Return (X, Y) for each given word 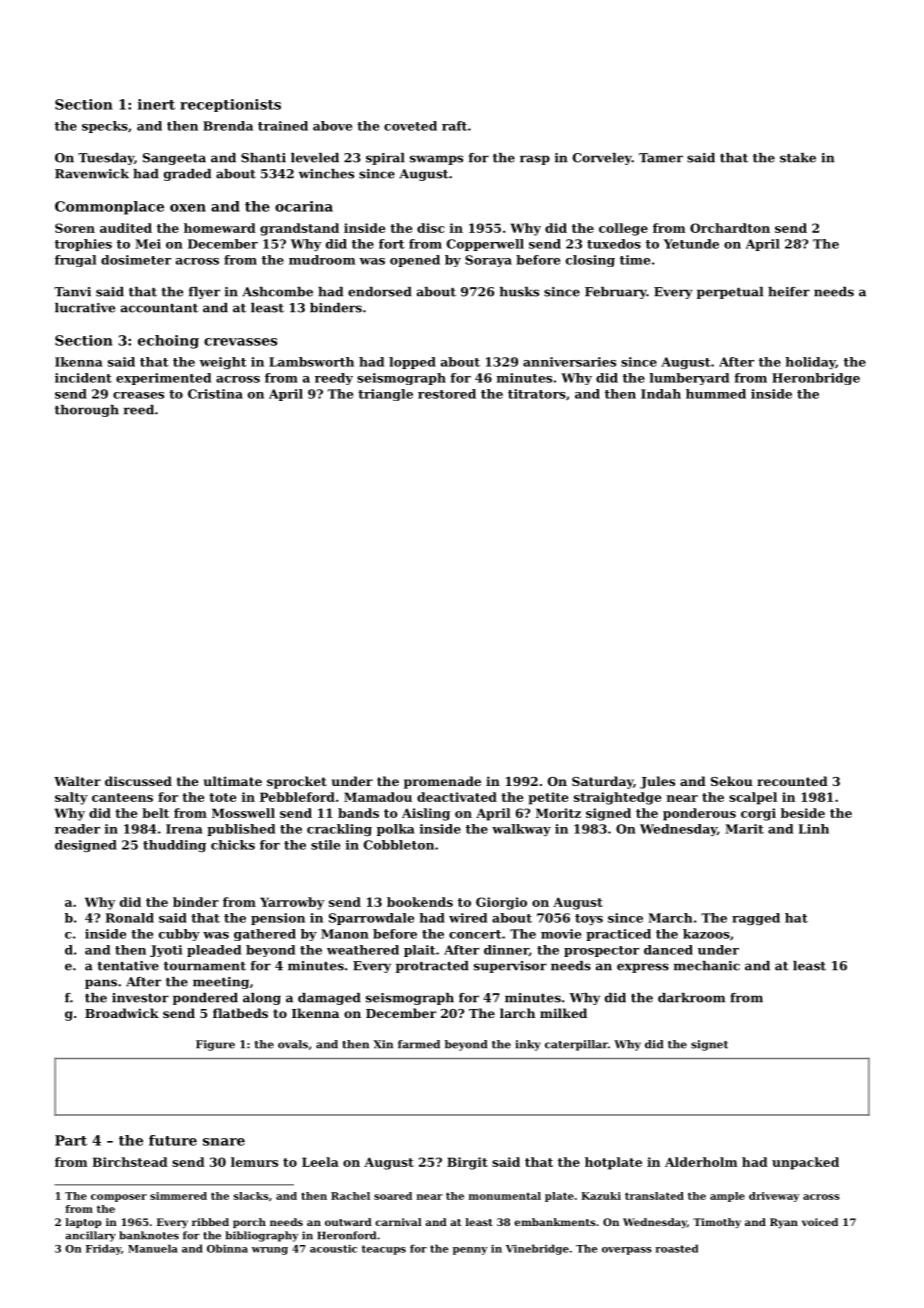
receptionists (230, 105)
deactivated (457, 797)
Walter (77, 781)
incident (83, 378)
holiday (810, 363)
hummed (716, 394)
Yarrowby (292, 903)
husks (519, 292)
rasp (535, 160)
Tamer (661, 158)
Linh (814, 829)
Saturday (602, 782)
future (173, 1140)
